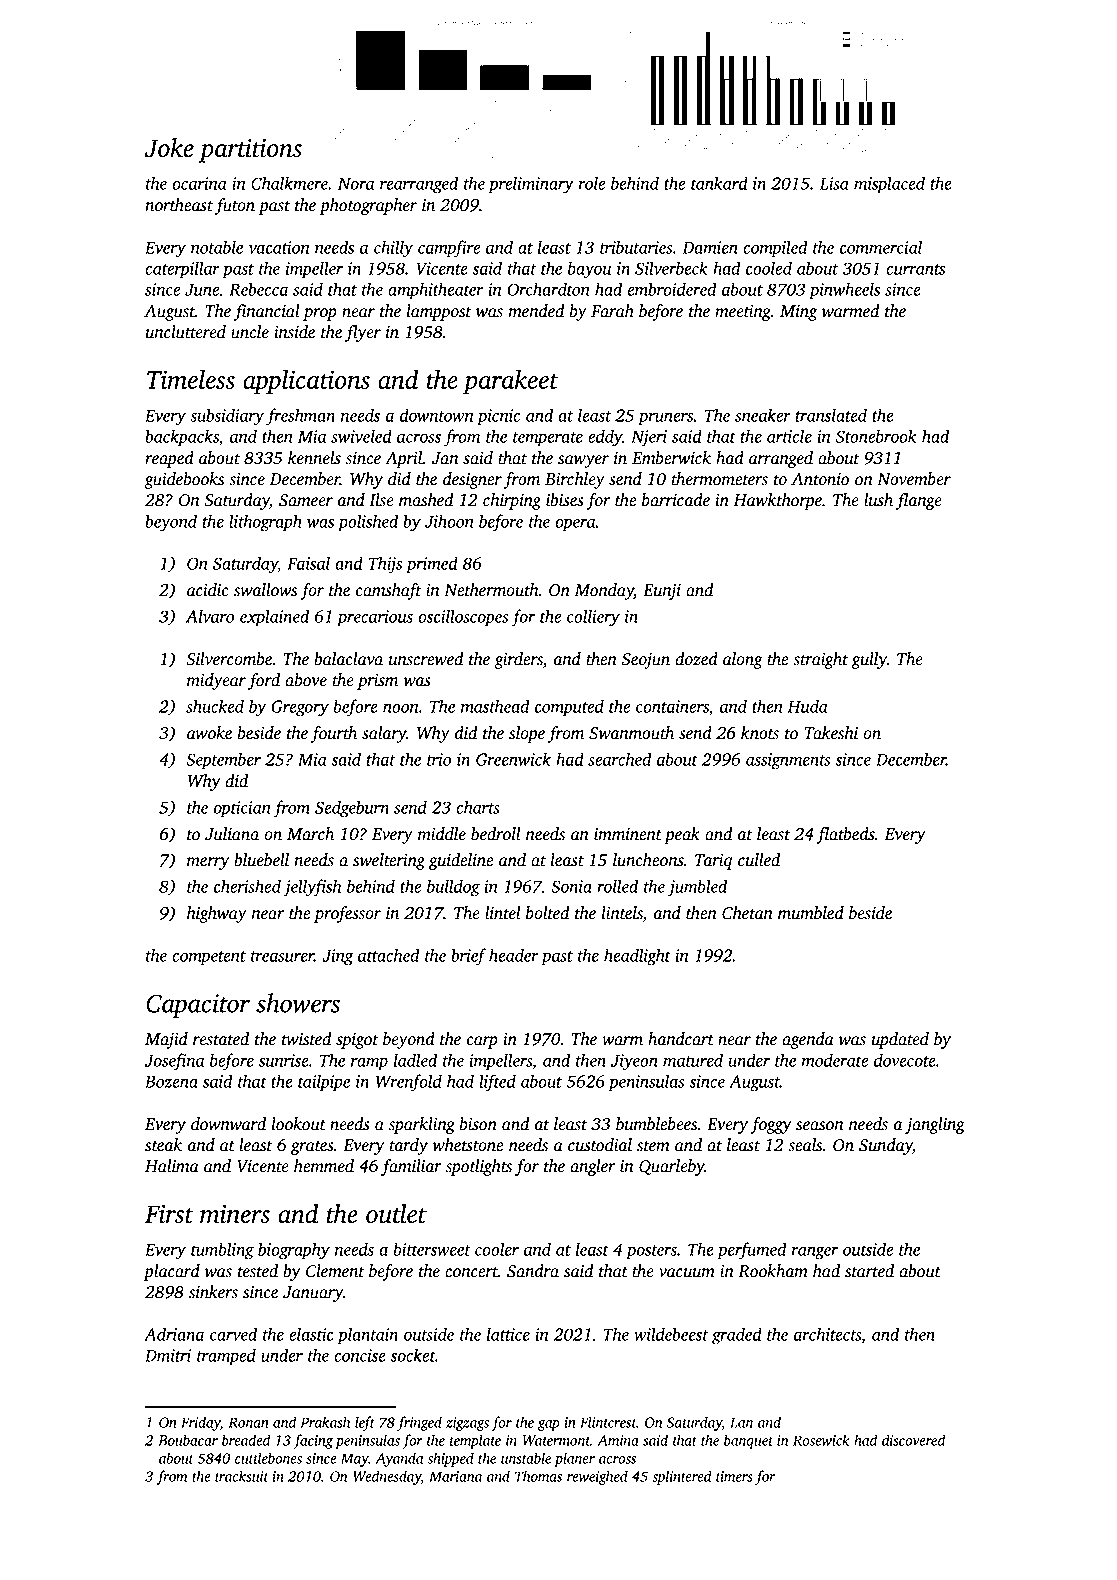 This image has height=1580, width=1117. I want to click on competent, so click(209, 958).
